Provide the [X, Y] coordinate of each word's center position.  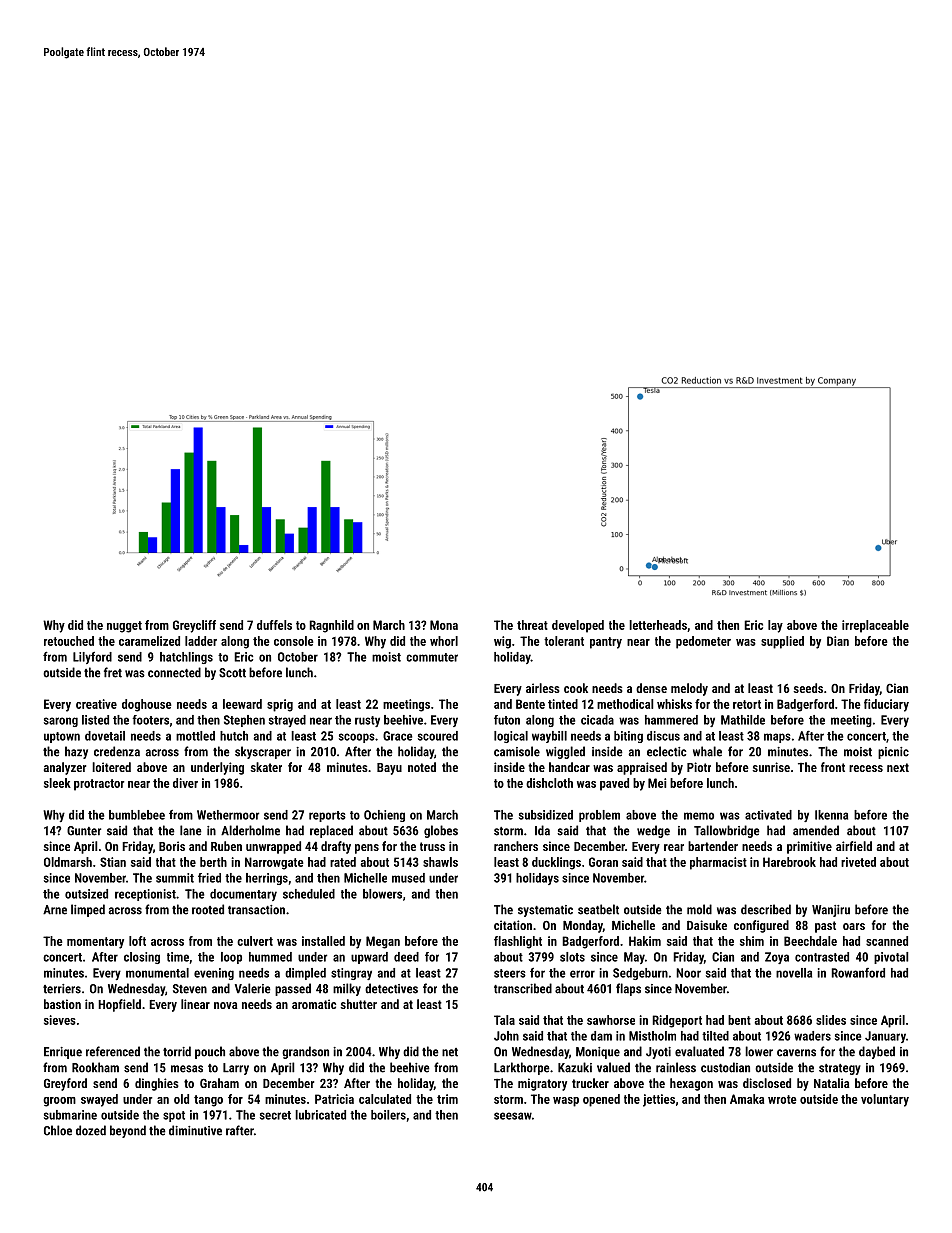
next [898, 767]
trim [447, 1099]
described [766, 909]
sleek [57, 783]
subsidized [546, 815]
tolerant [564, 641]
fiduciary [886, 705]
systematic [545, 911]
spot [174, 1116]
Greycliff [194, 626]
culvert [255, 941]
